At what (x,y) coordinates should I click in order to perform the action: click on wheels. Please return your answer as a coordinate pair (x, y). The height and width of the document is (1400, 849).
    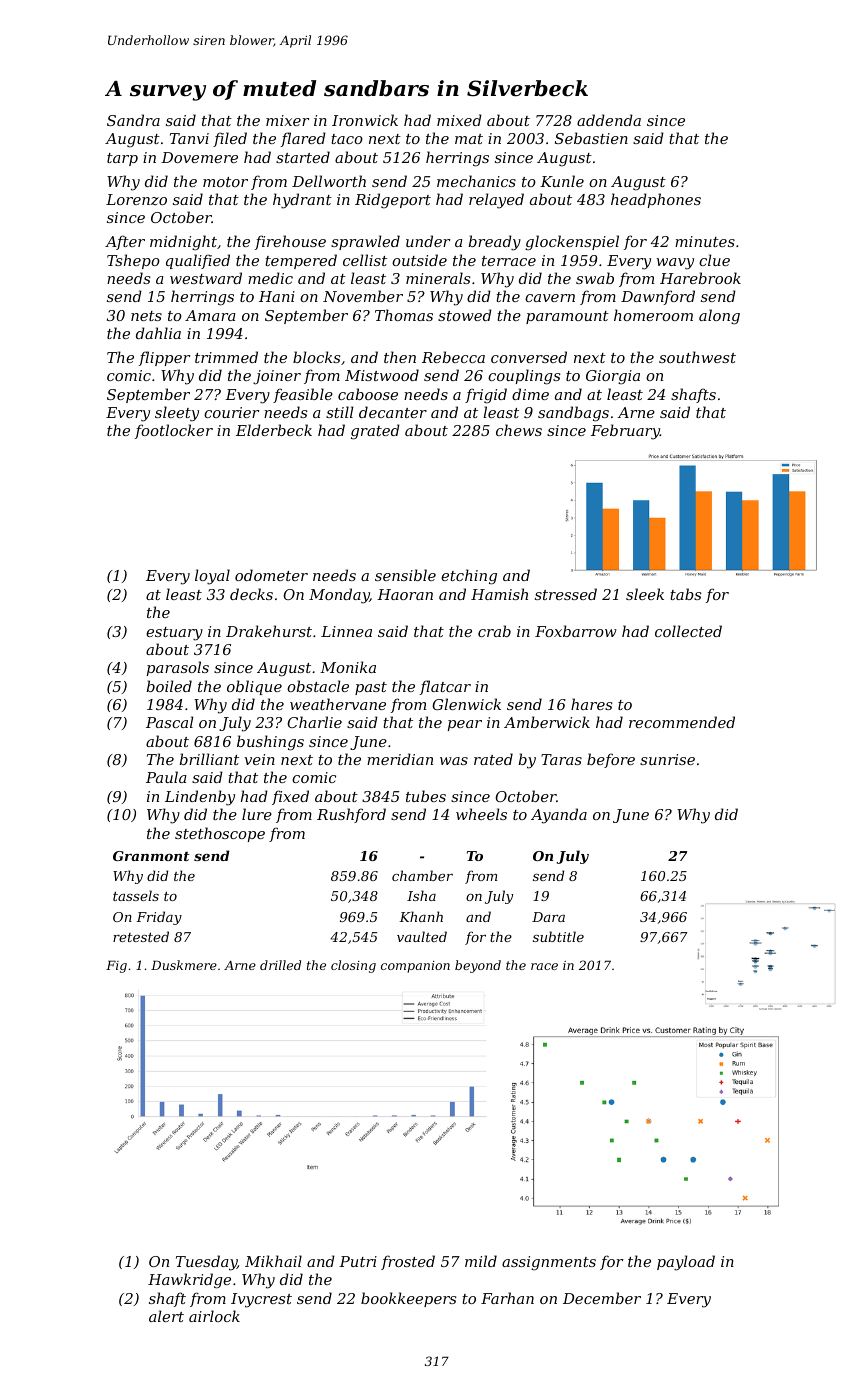
    Looking at the image, I should click on (481, 814).
